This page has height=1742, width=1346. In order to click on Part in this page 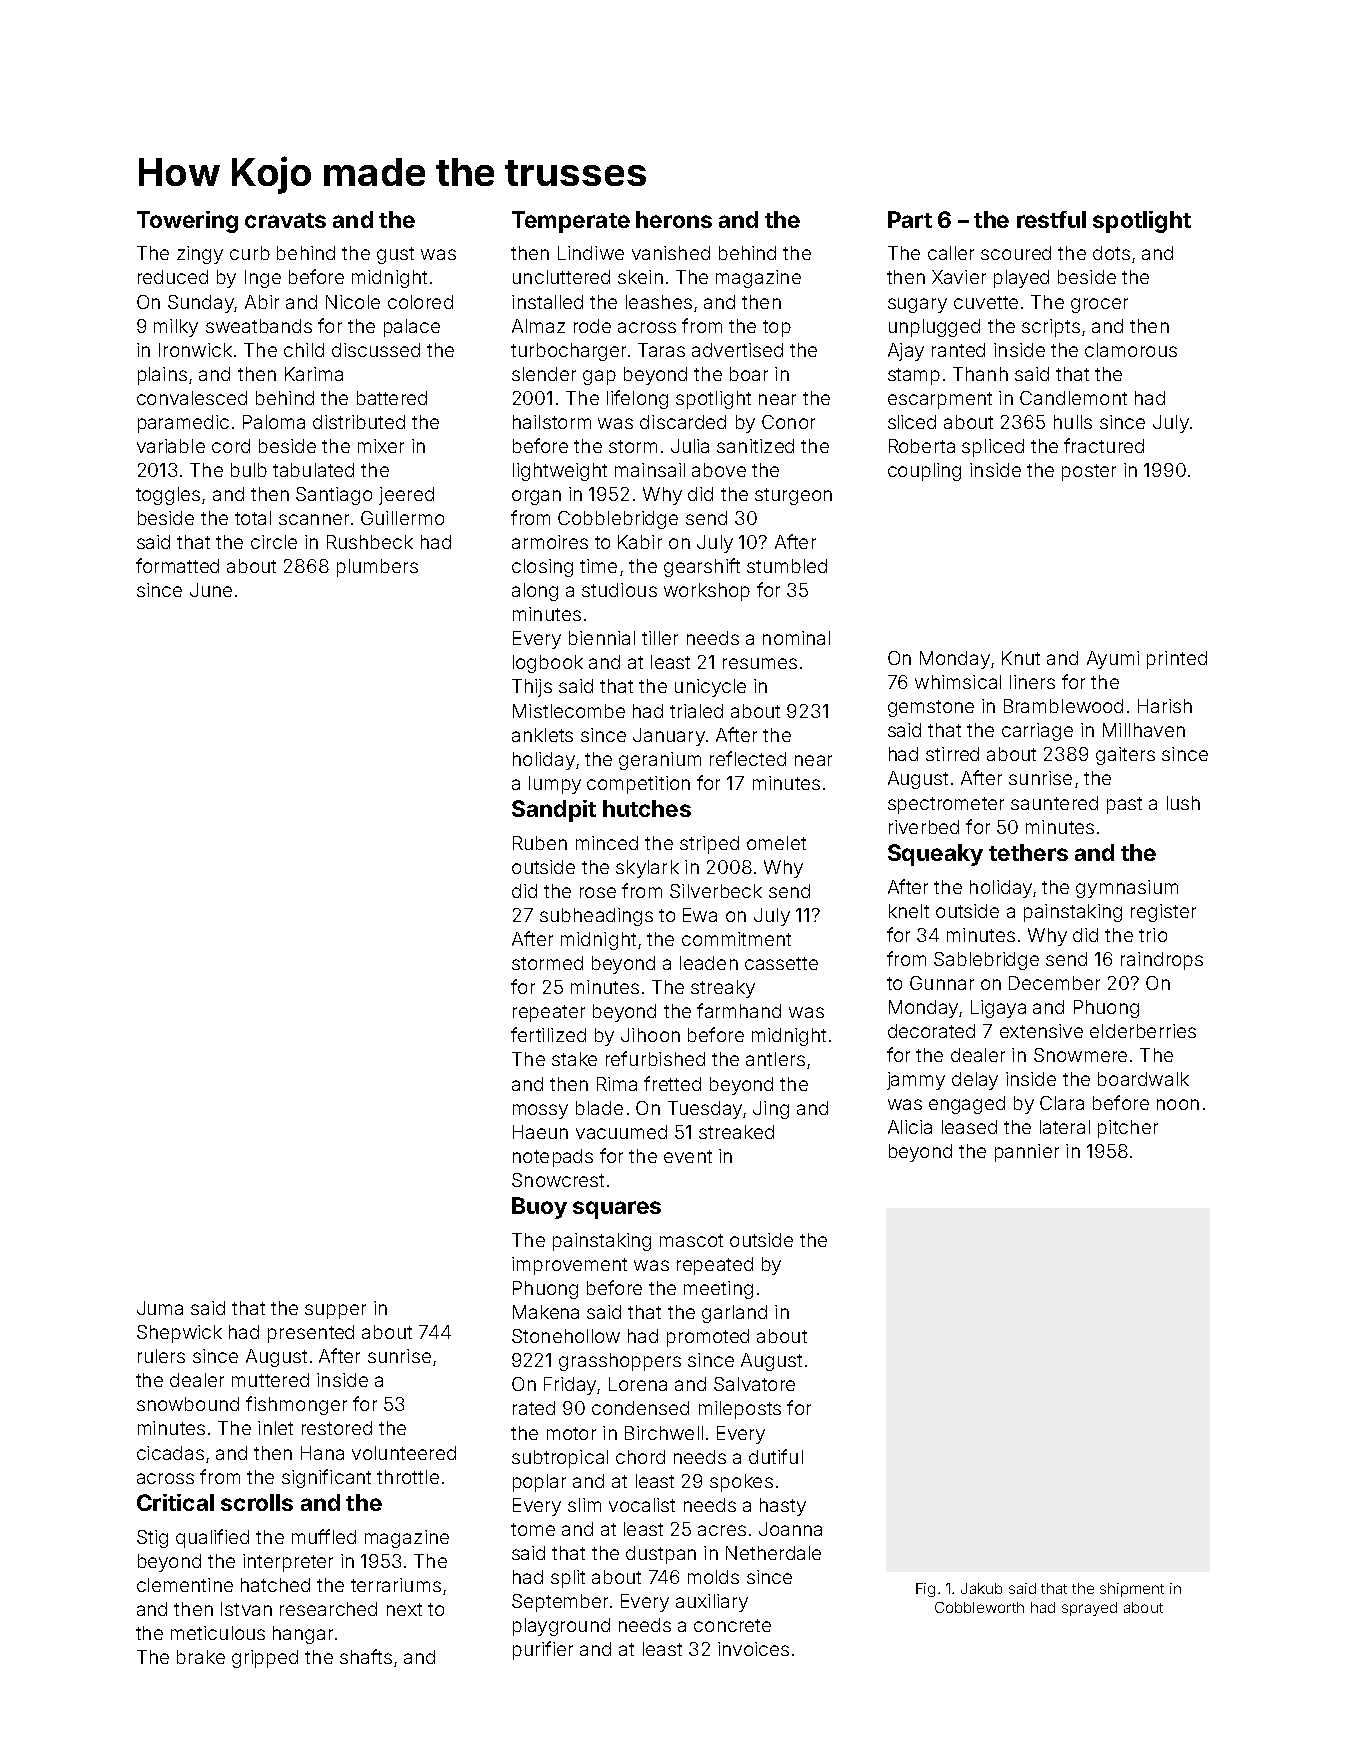, I will do `click(910, 219)`.
